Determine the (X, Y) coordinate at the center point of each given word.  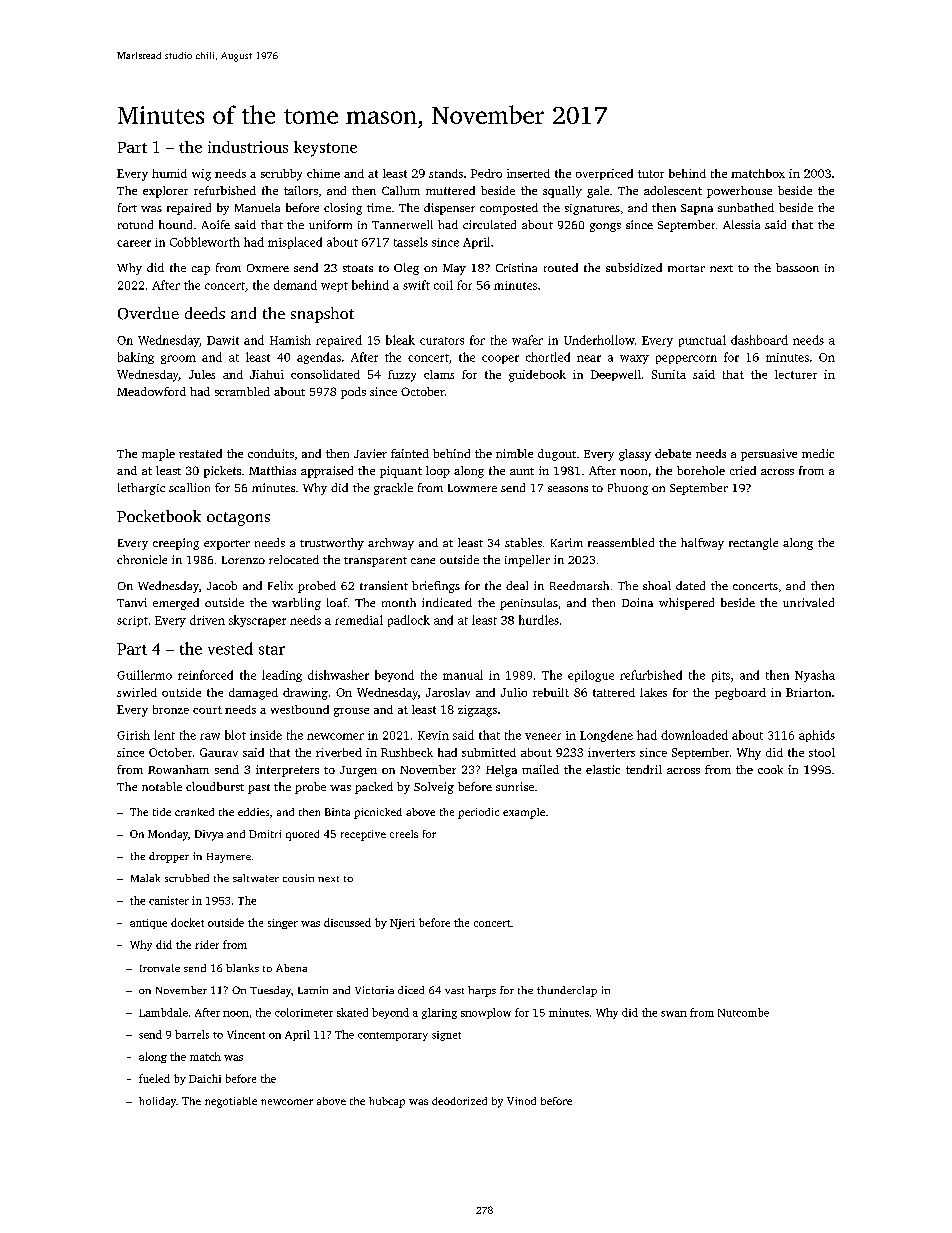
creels (404, 834)
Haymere (229, 858)
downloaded (694, 735)
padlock (409, 621)
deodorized (459, 1101)
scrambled (242, 391)
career (134, 243)
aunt (522, 471)
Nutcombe (743, 1012)
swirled (137, 692)
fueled (154, 1078)
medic (818, 453)
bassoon (797, 267)
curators (442, 341)
